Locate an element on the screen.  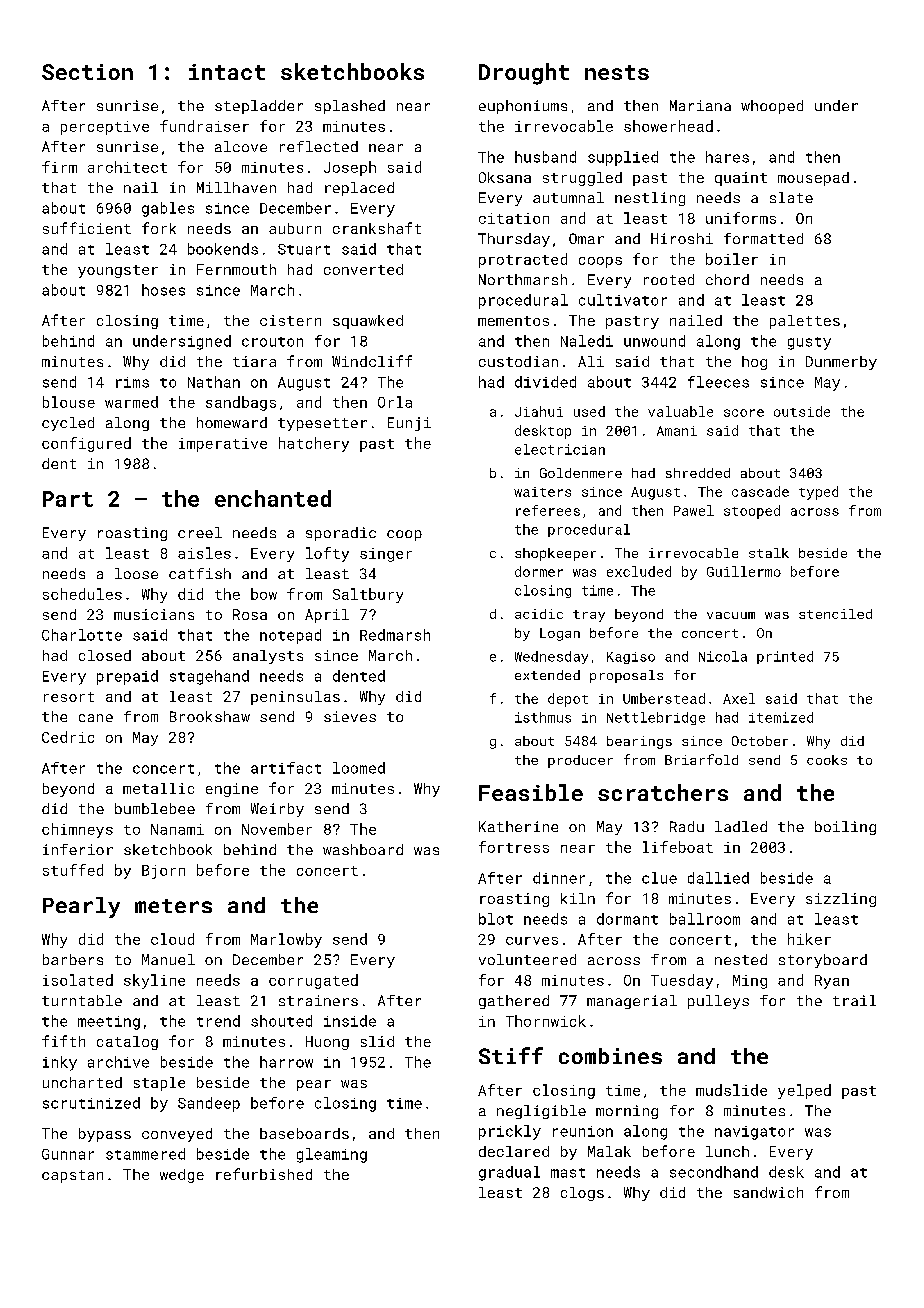
producer is located at coordinates (580, 761).
